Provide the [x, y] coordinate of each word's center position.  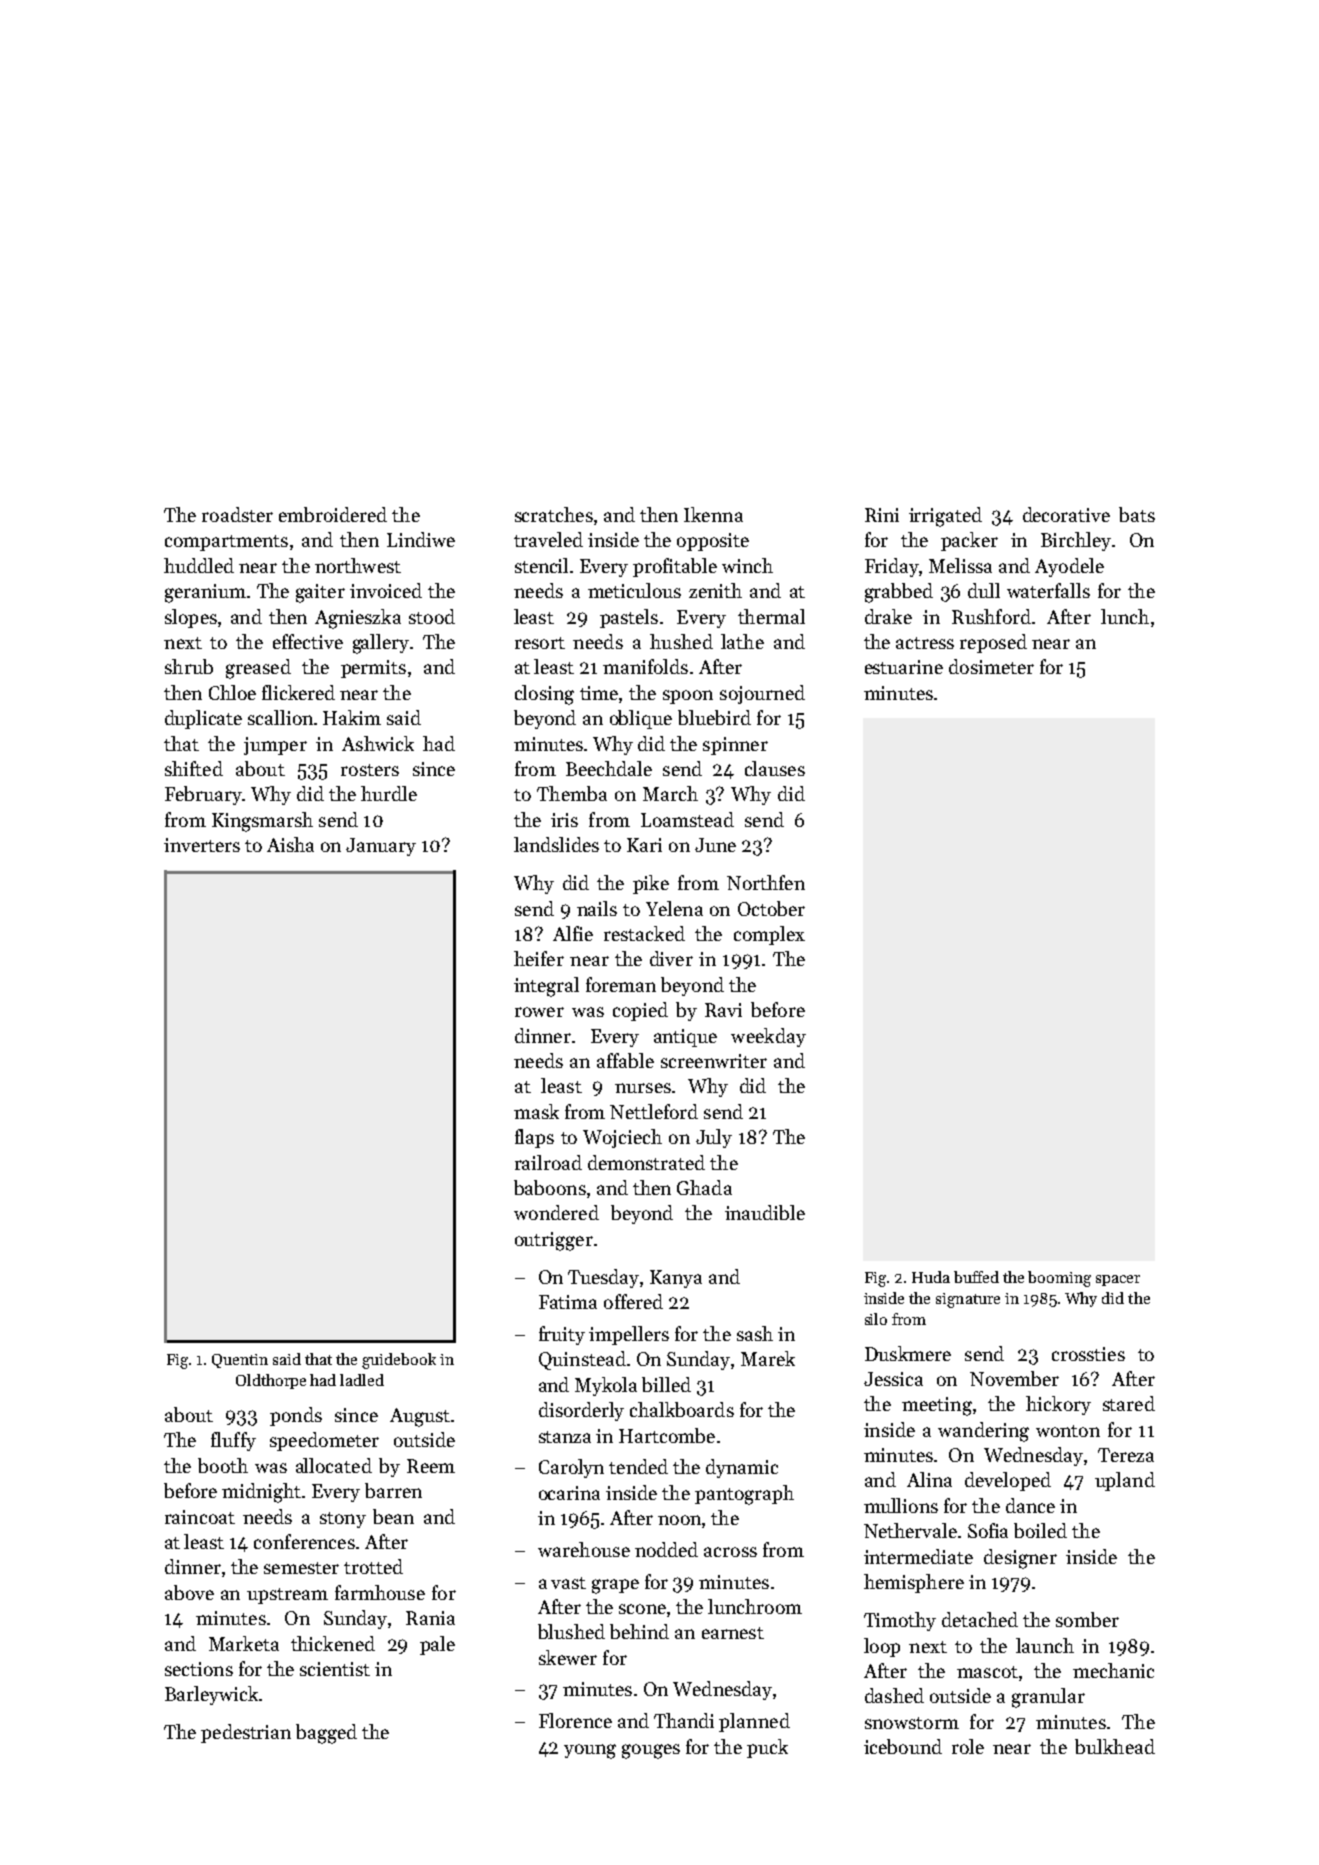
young [590, 1751]
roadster [237, 514]
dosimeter [991, 666]
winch [747, 565]
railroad [548, 1162]
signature [968, 1300]
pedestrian [246, 1733]
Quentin [240, 1361]
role [968, 1746]
